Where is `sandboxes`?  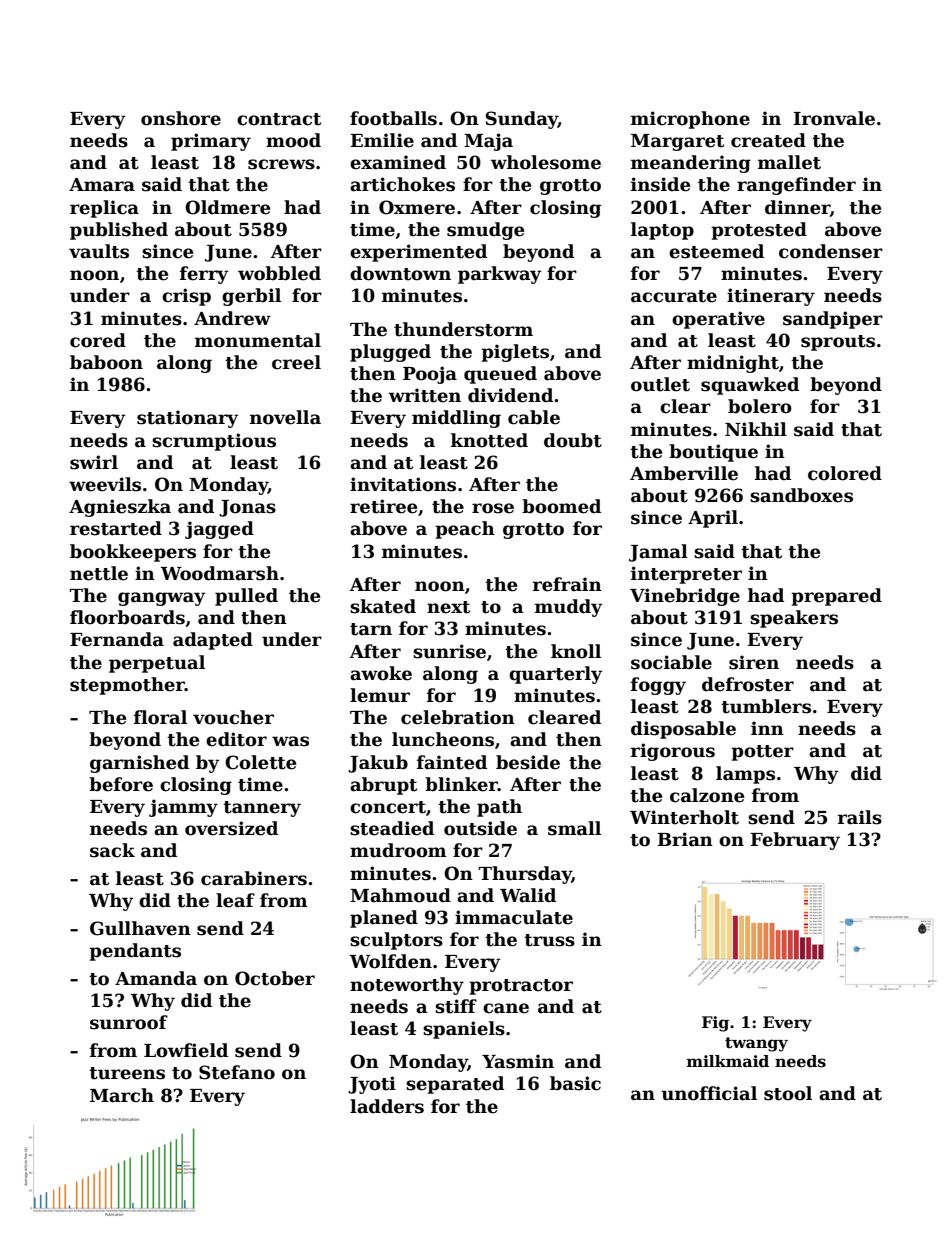 sandboxes is located at coordinates (801, 495).
